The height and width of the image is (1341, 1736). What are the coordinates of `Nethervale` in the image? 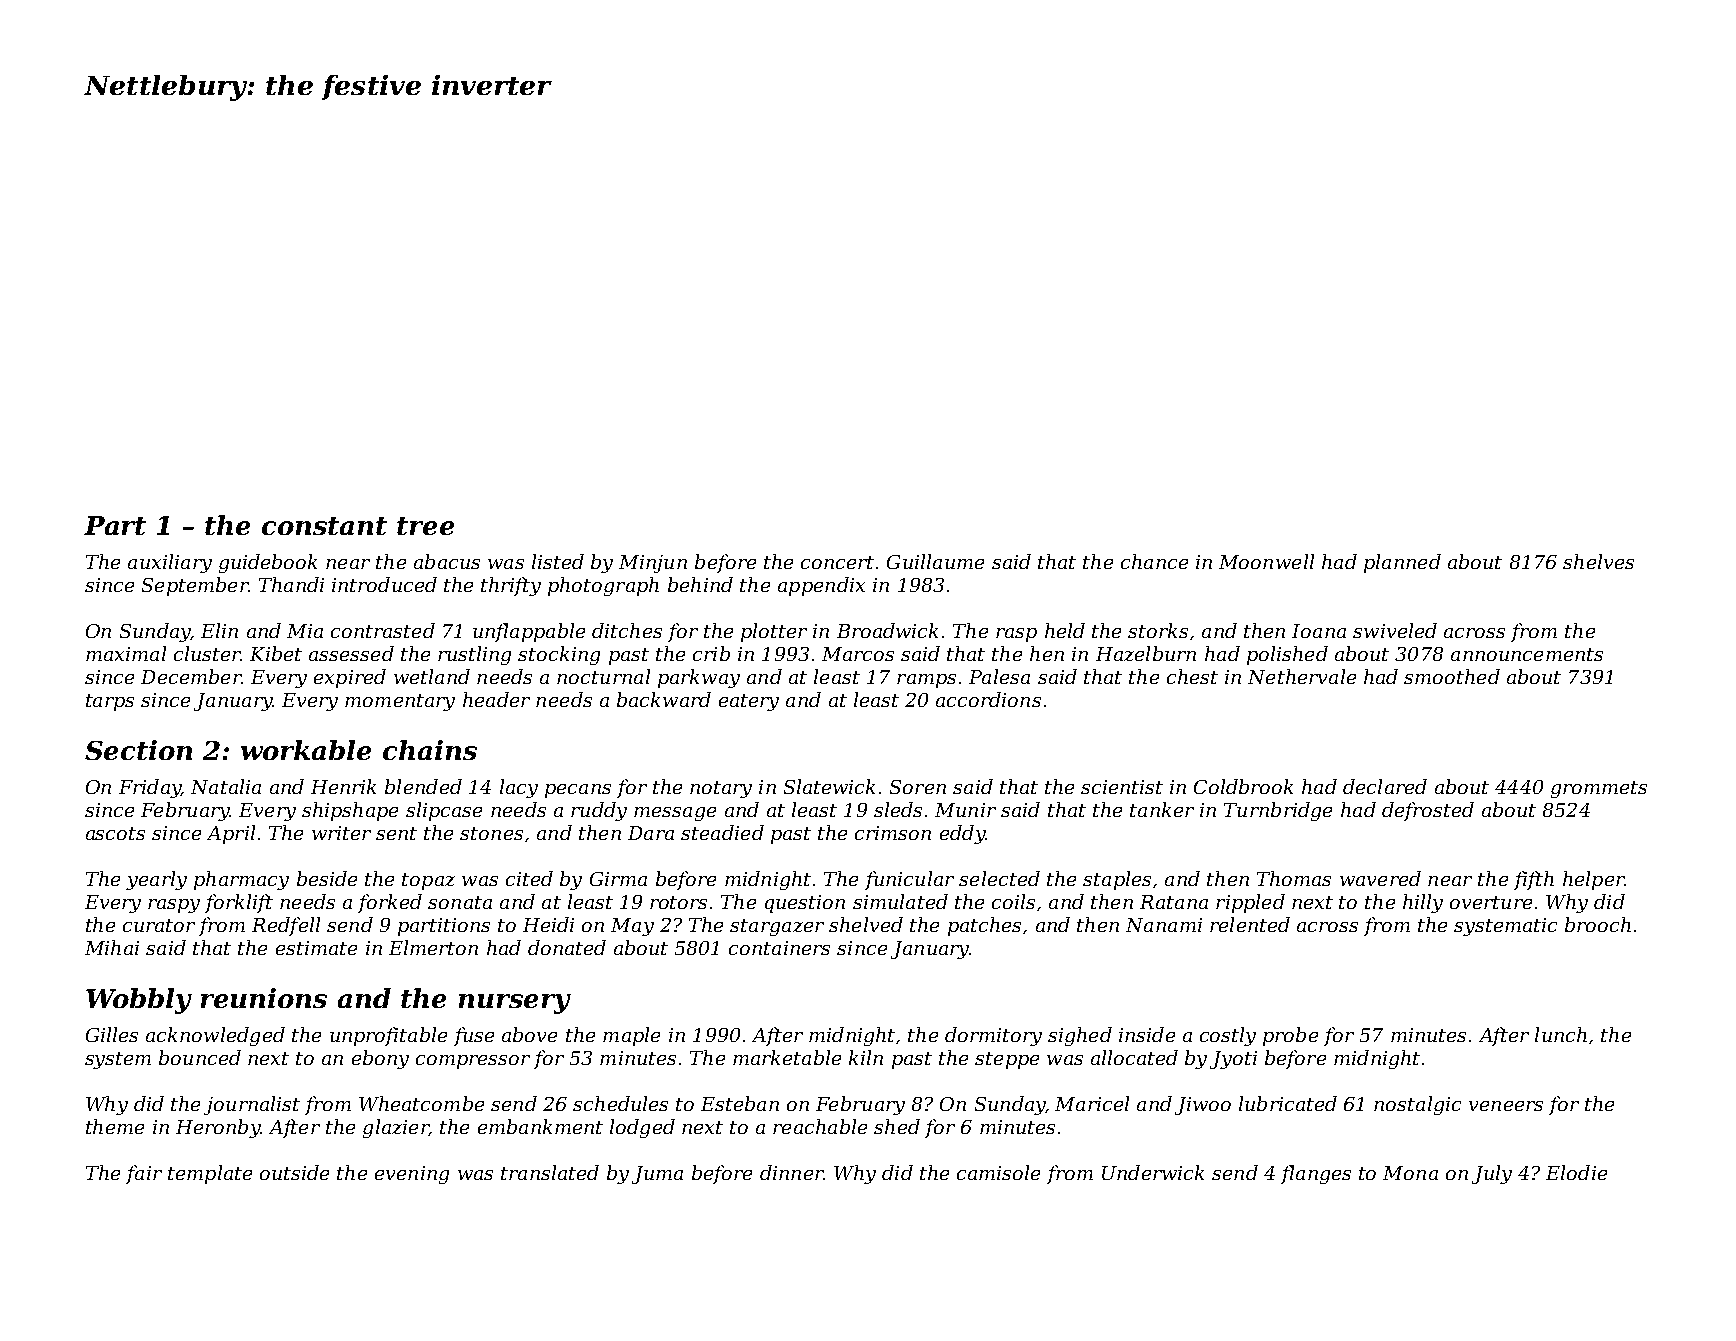 It's located at (1302, 676).
